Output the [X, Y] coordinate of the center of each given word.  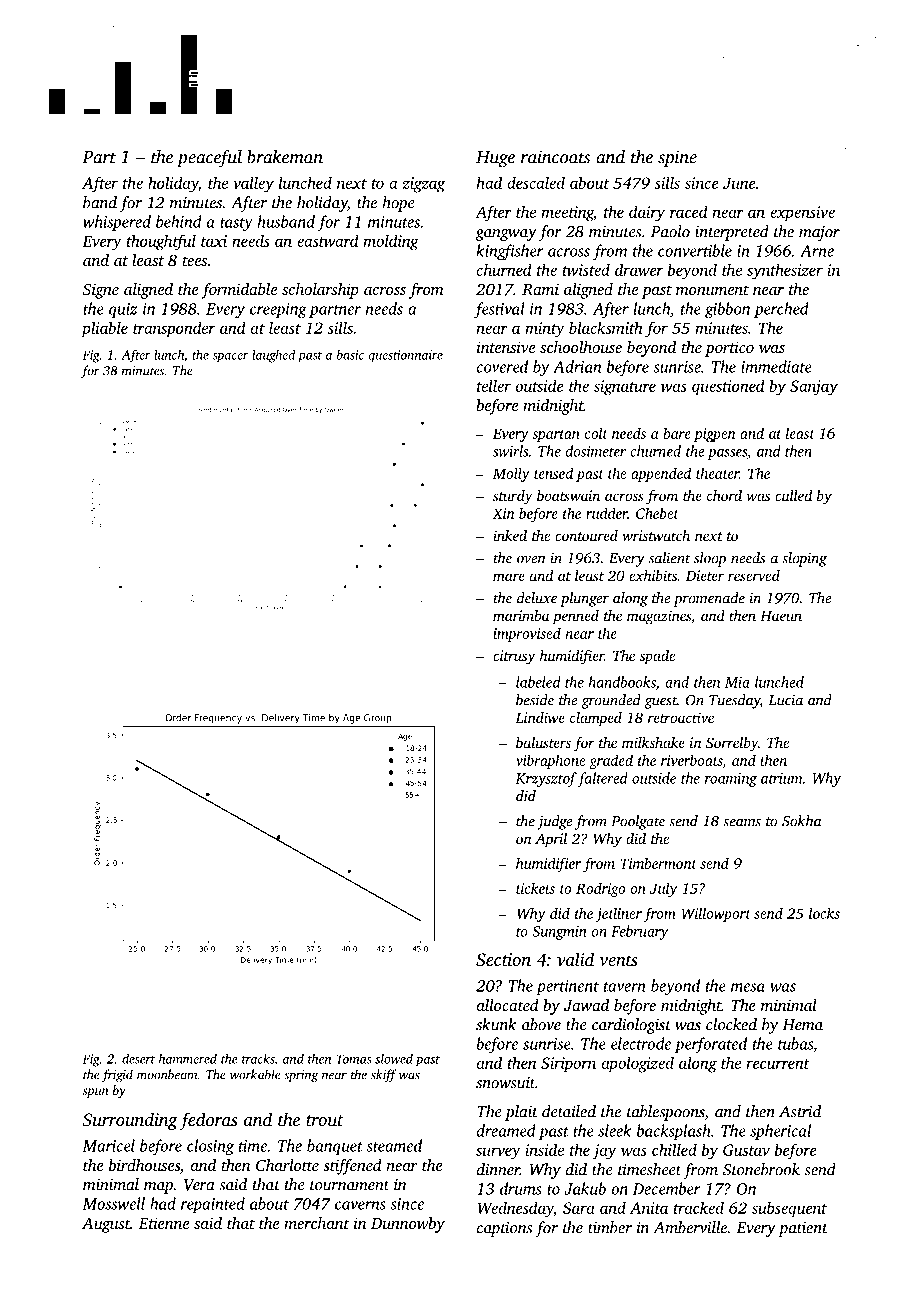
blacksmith [606, 327]
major [819, 233]
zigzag [423, 185]
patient [803, 1229]
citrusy [514, 657]
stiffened [352, 1167]
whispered [117, 223]
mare [509, 577]
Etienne [164, 1223]
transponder [174, 329]
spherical [780, 1132]
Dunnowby [408, 1225]
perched [781, 310]
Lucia [786, 700]
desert [138, 1059]
